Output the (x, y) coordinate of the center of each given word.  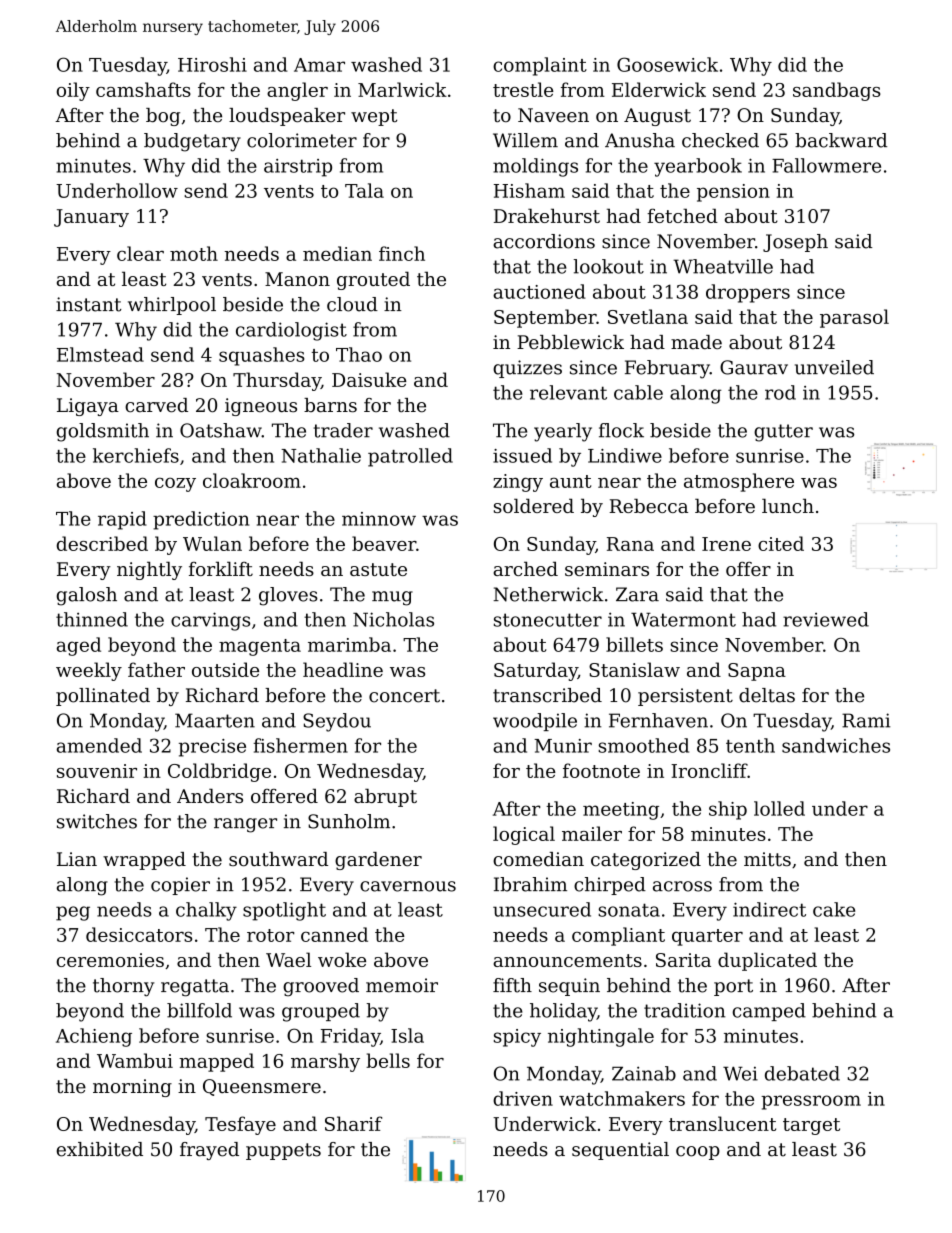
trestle (523, 89)
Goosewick (667, 64)
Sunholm (349, 821)
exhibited (100, 1149)
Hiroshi (212, 64)
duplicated (767, 961)
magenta (260, 647)
